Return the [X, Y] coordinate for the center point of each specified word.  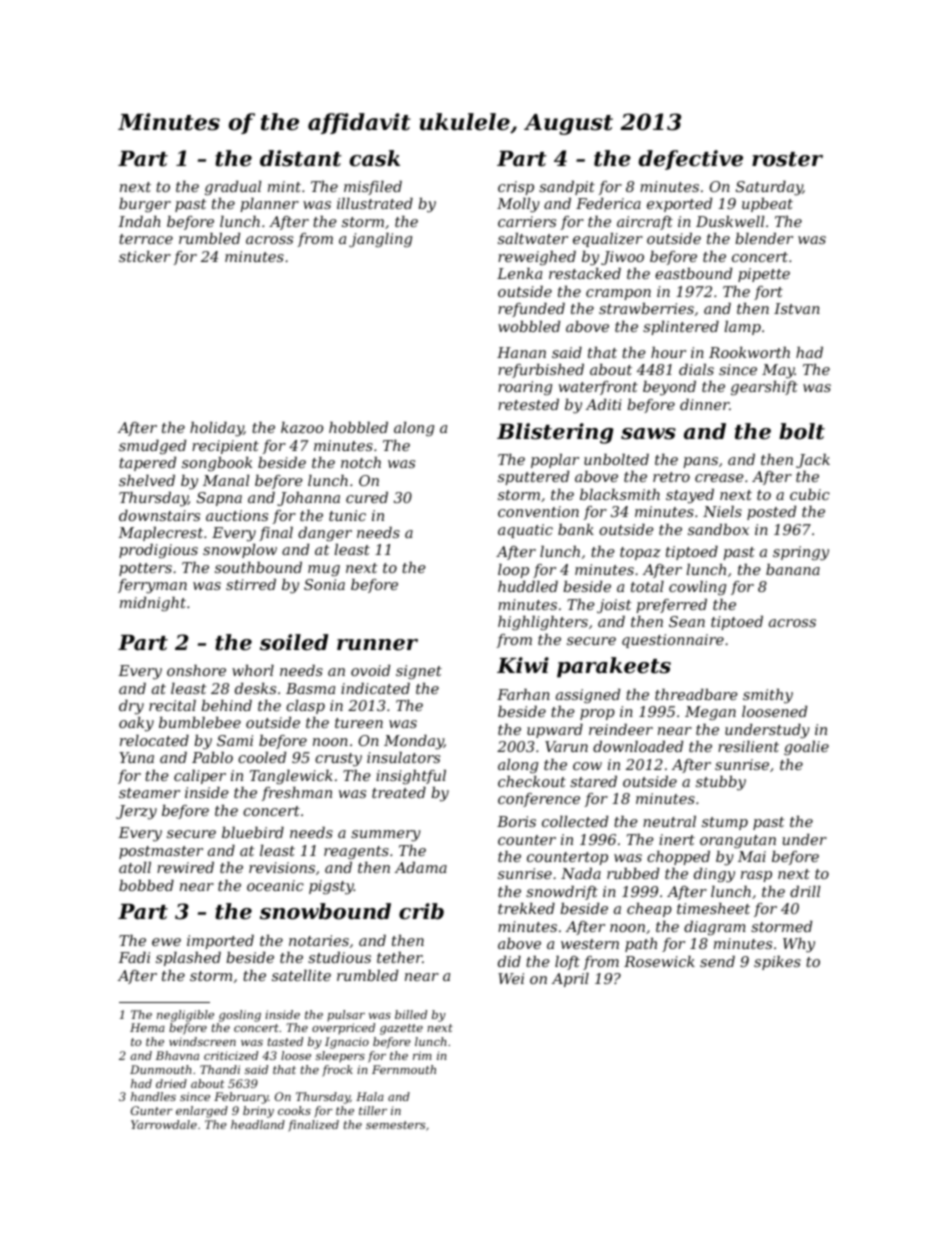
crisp [516, 188]
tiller [373, 1110]
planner [269, 205]
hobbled [358, 427]
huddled [528, 586]
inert [677, 839]
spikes [777, 963]
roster [787, 159]
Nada [581, 873]
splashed [188, 959]
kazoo [302, 428]
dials [696, 369]
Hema [147, 1027]
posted [771, 513]
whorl [253, 670]
